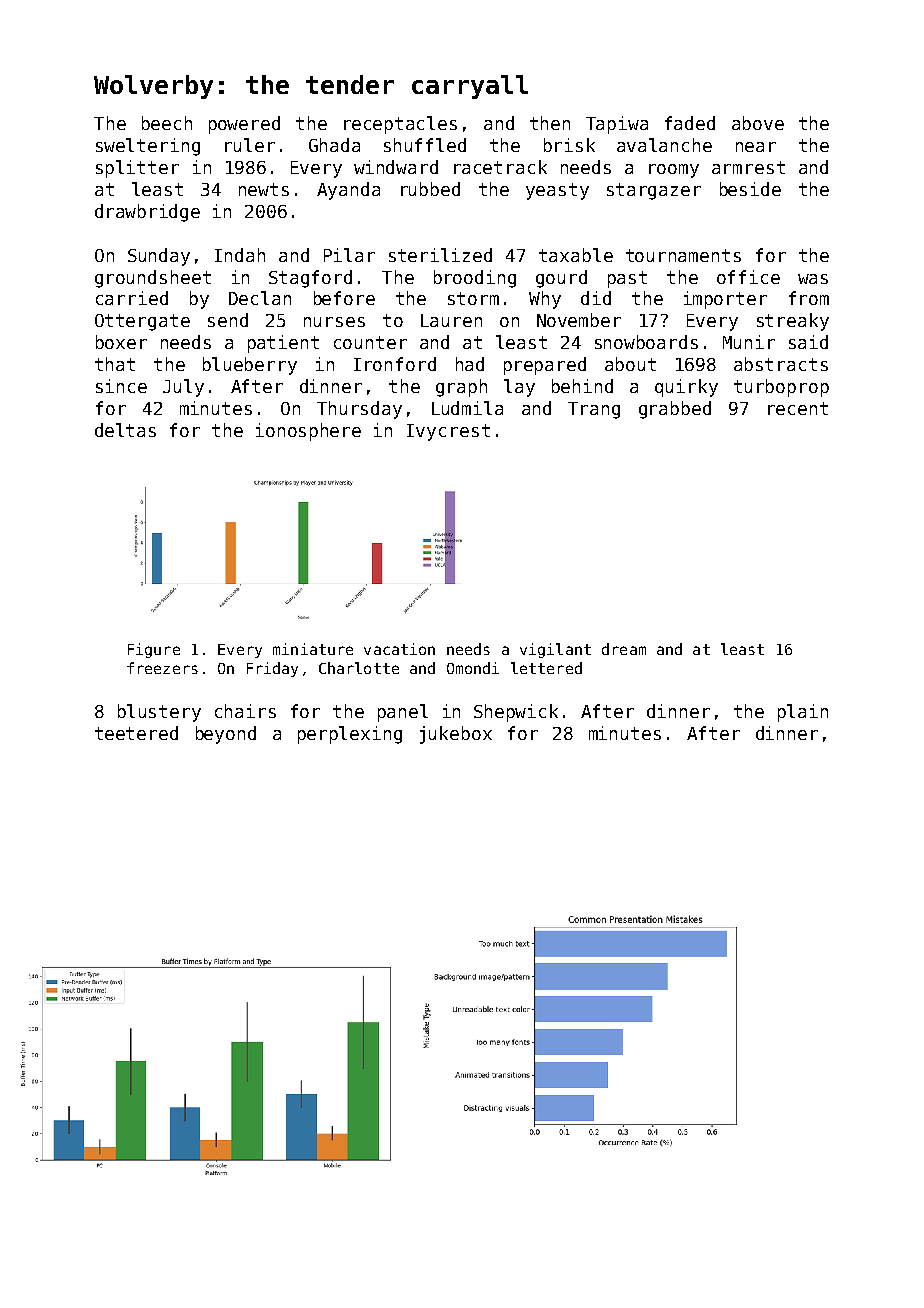  Describe the element at coordinates (793, 322) in the screenshot. I see `streaky` at that location.
